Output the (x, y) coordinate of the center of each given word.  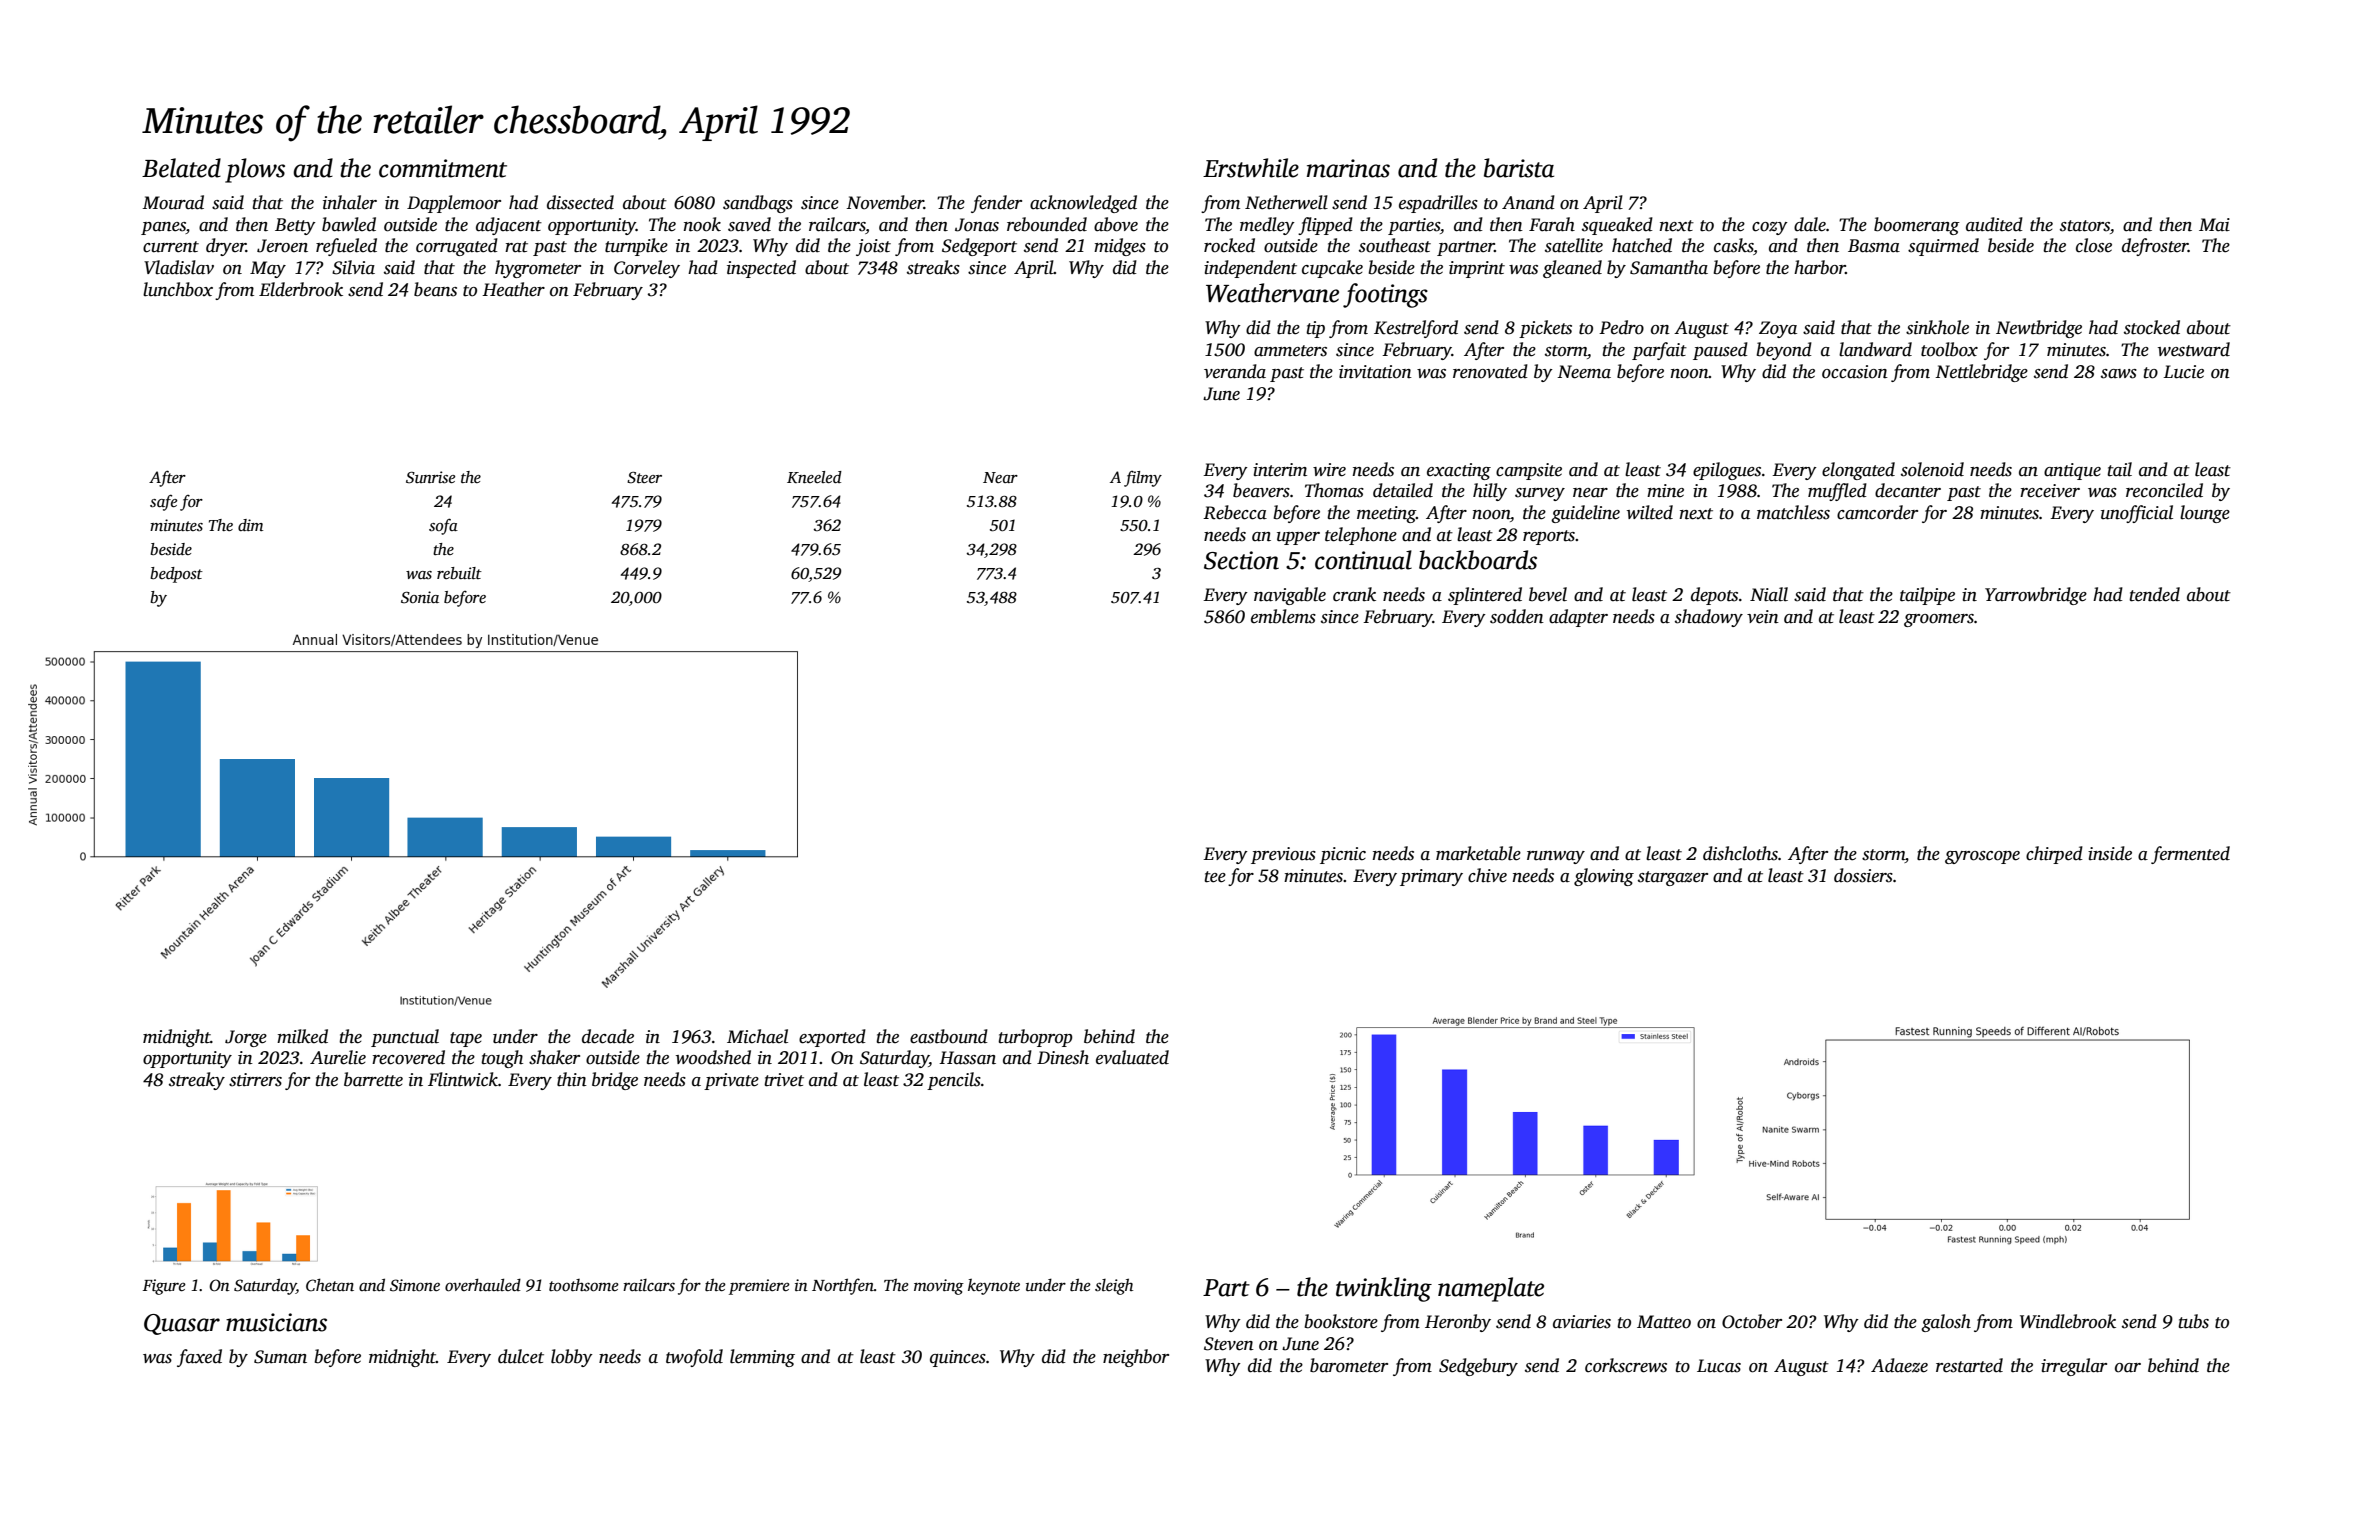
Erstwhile (1251, 168)
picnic (1343, 855)
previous (1283, 855)
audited (1994, 224)
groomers (1939, 620)
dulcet (521, 1356)
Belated (181, 168)
